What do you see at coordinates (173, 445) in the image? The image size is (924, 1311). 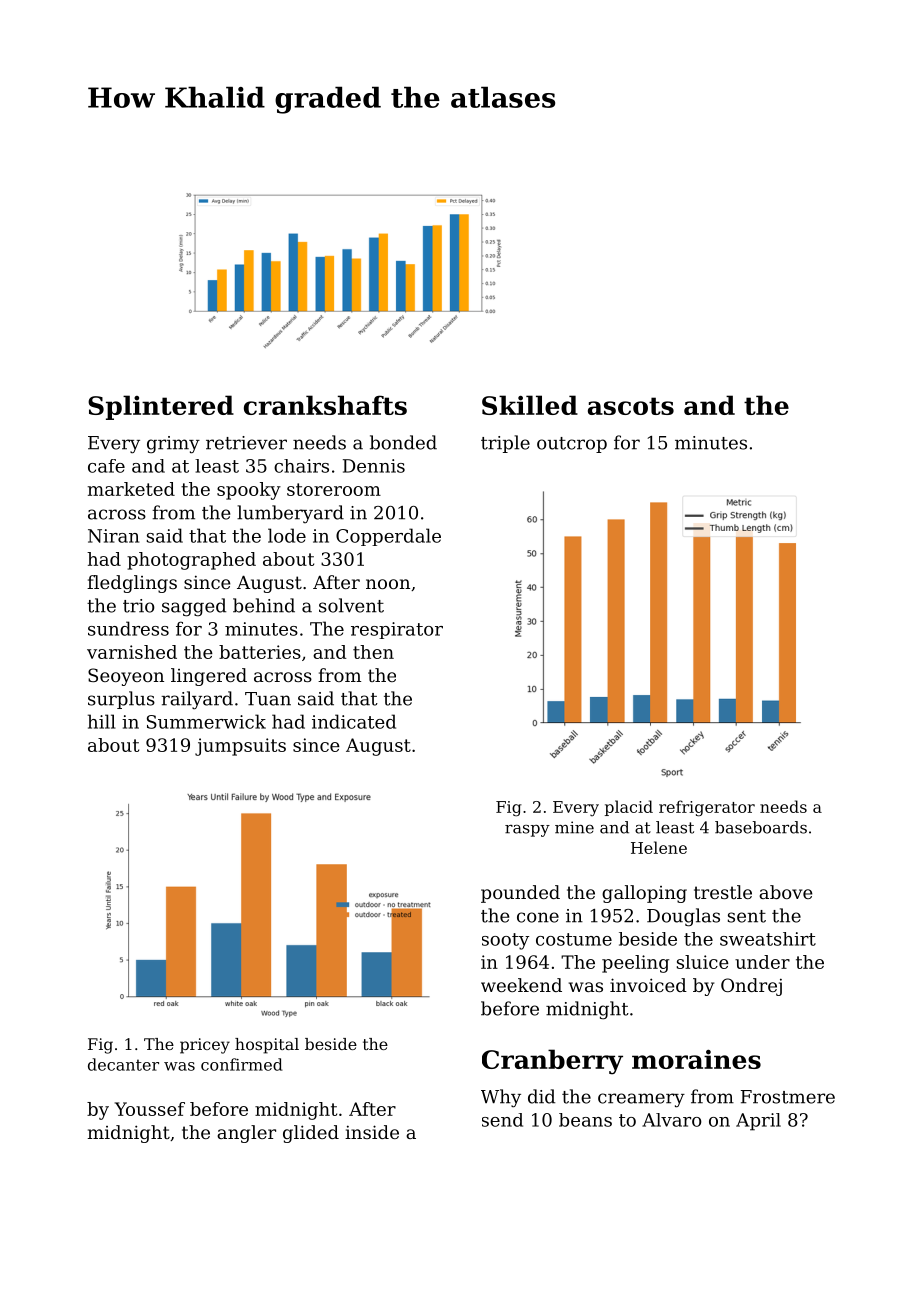 I see `grimy` at bounding box center [173, 445].
